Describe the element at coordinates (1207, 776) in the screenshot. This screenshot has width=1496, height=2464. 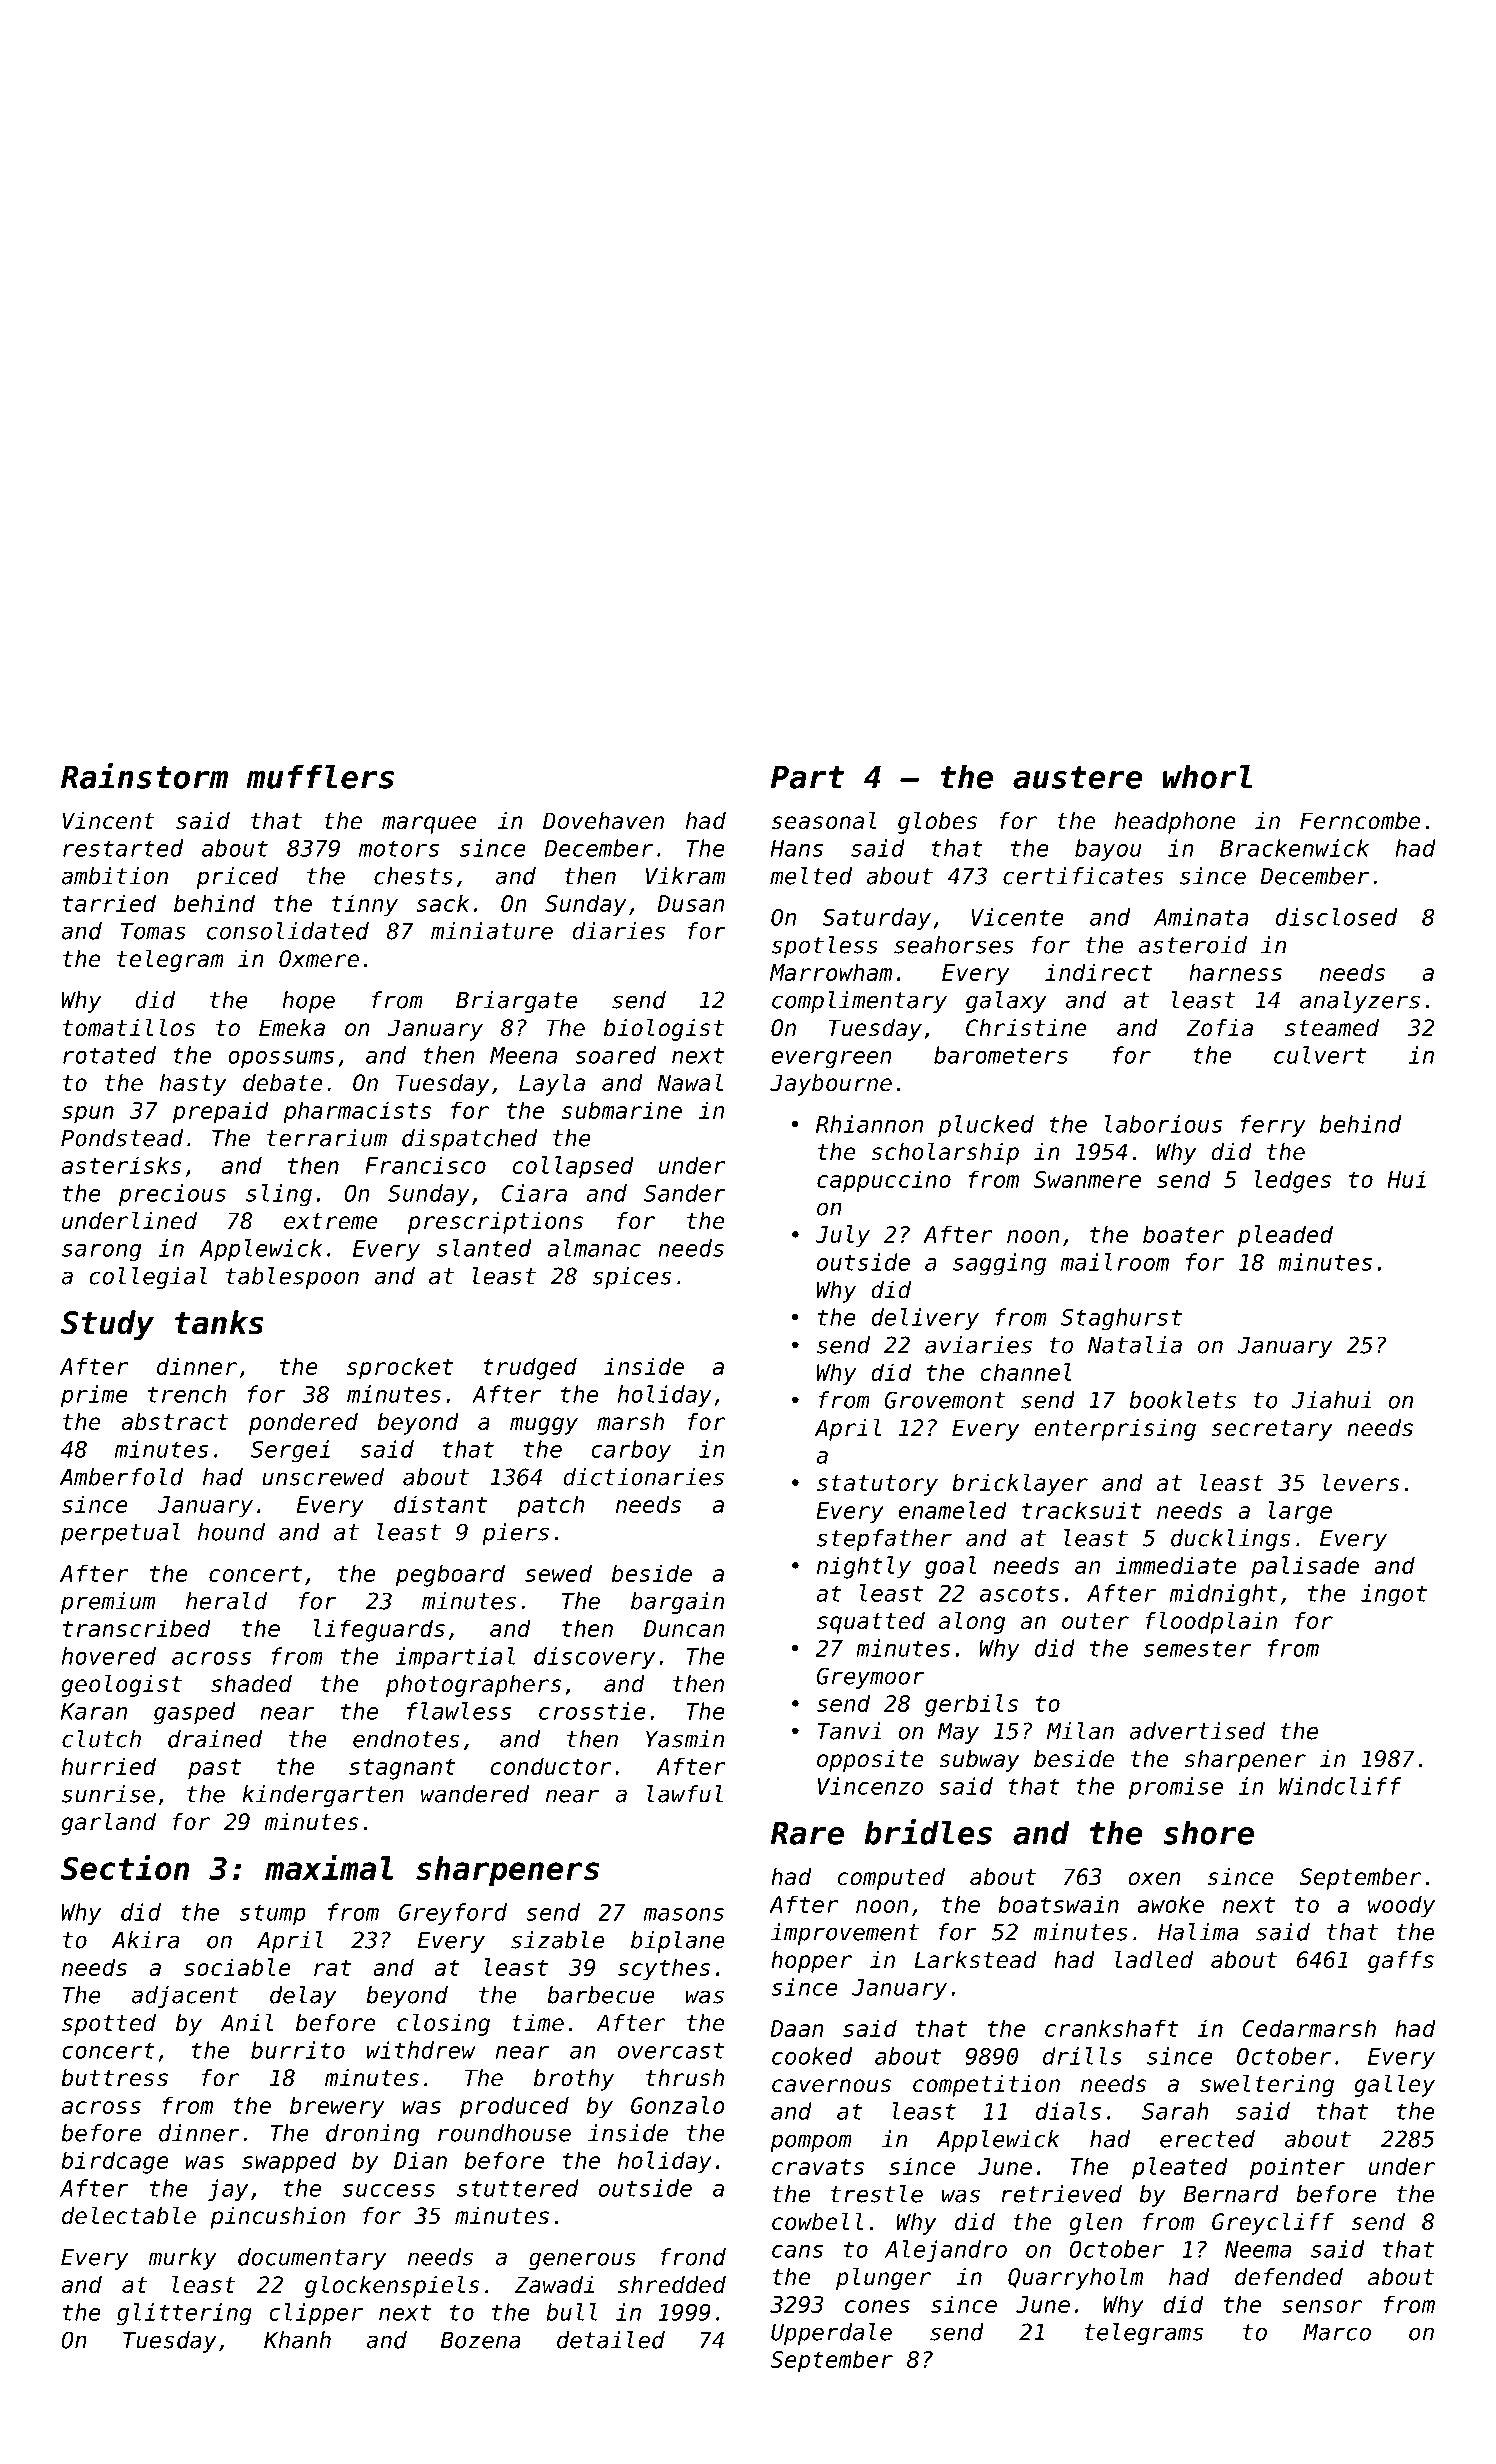
I see `whorl` at that location.
